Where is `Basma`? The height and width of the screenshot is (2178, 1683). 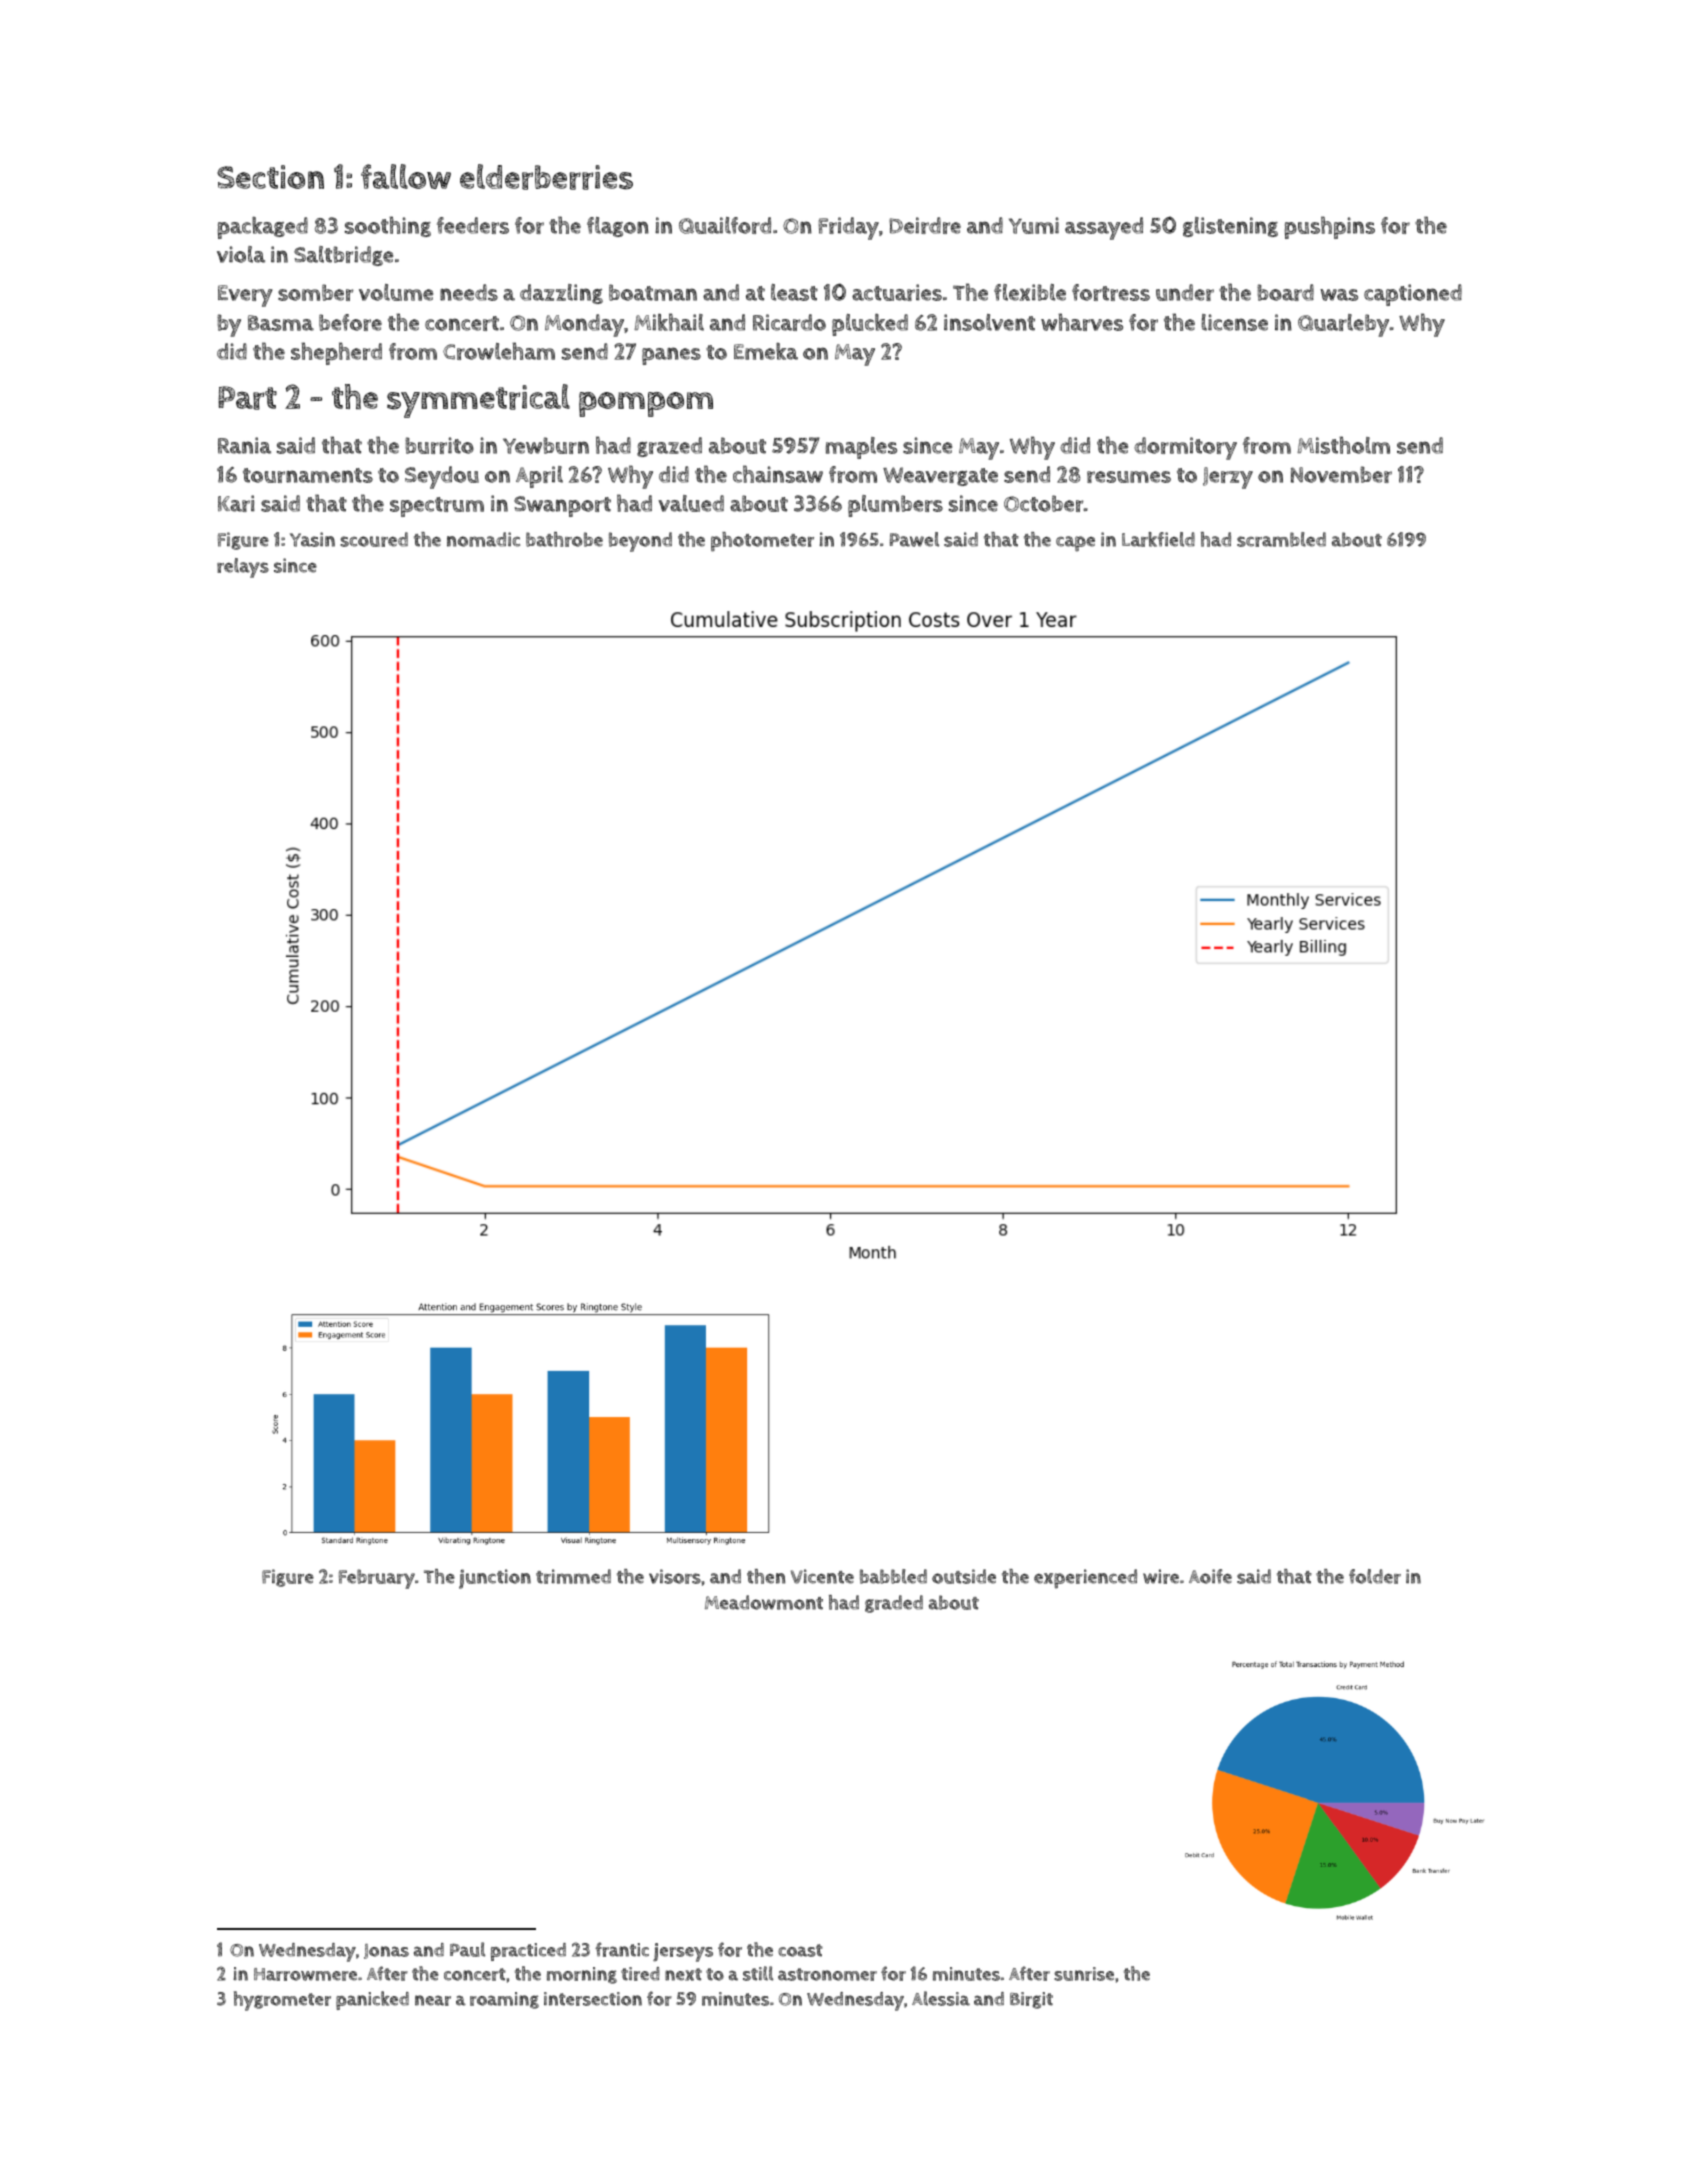 Basma is located at coordinates (281, 323).
